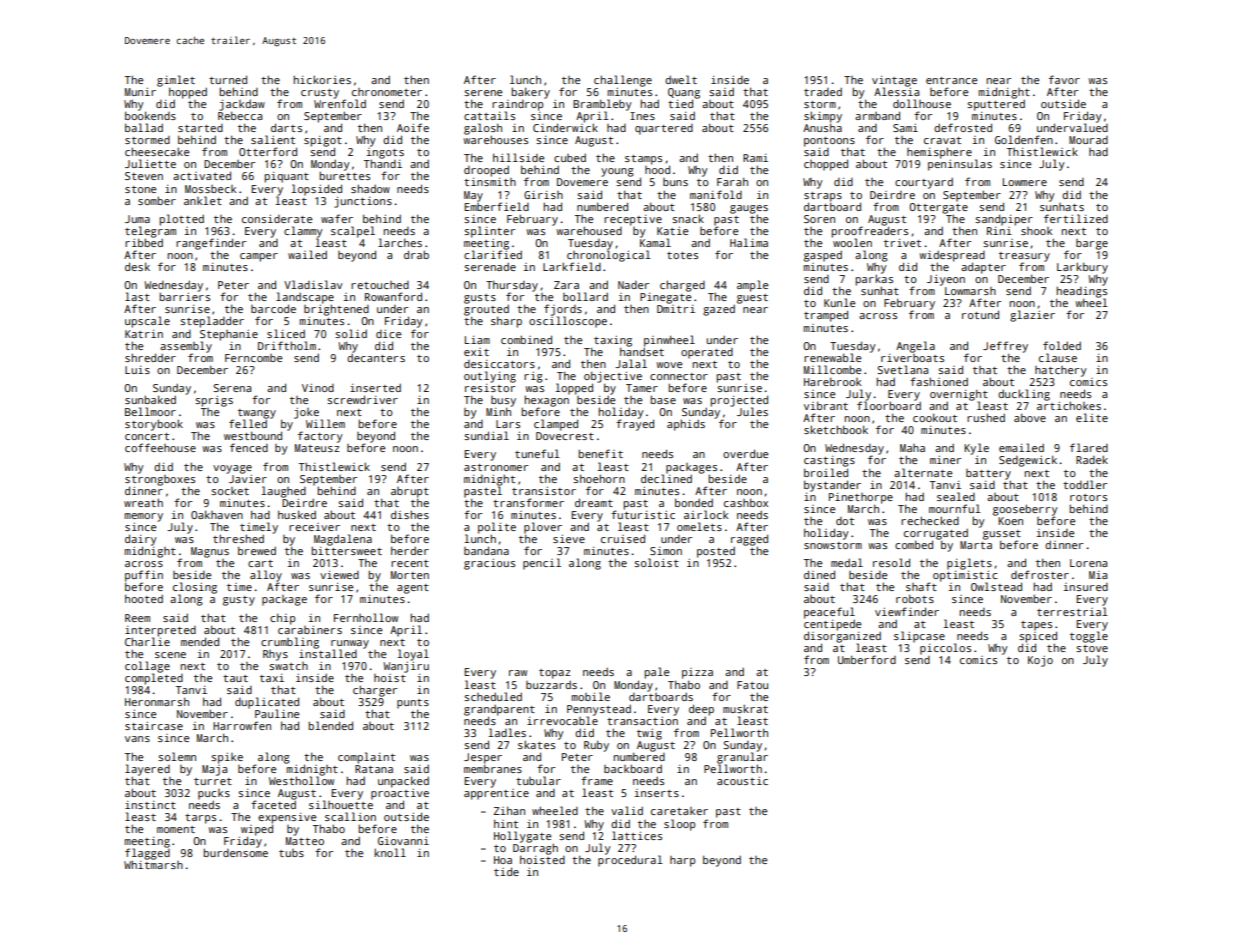 The height and width of the page is (952, 1233). I want to click on Lorena, so click(1088, 563).
